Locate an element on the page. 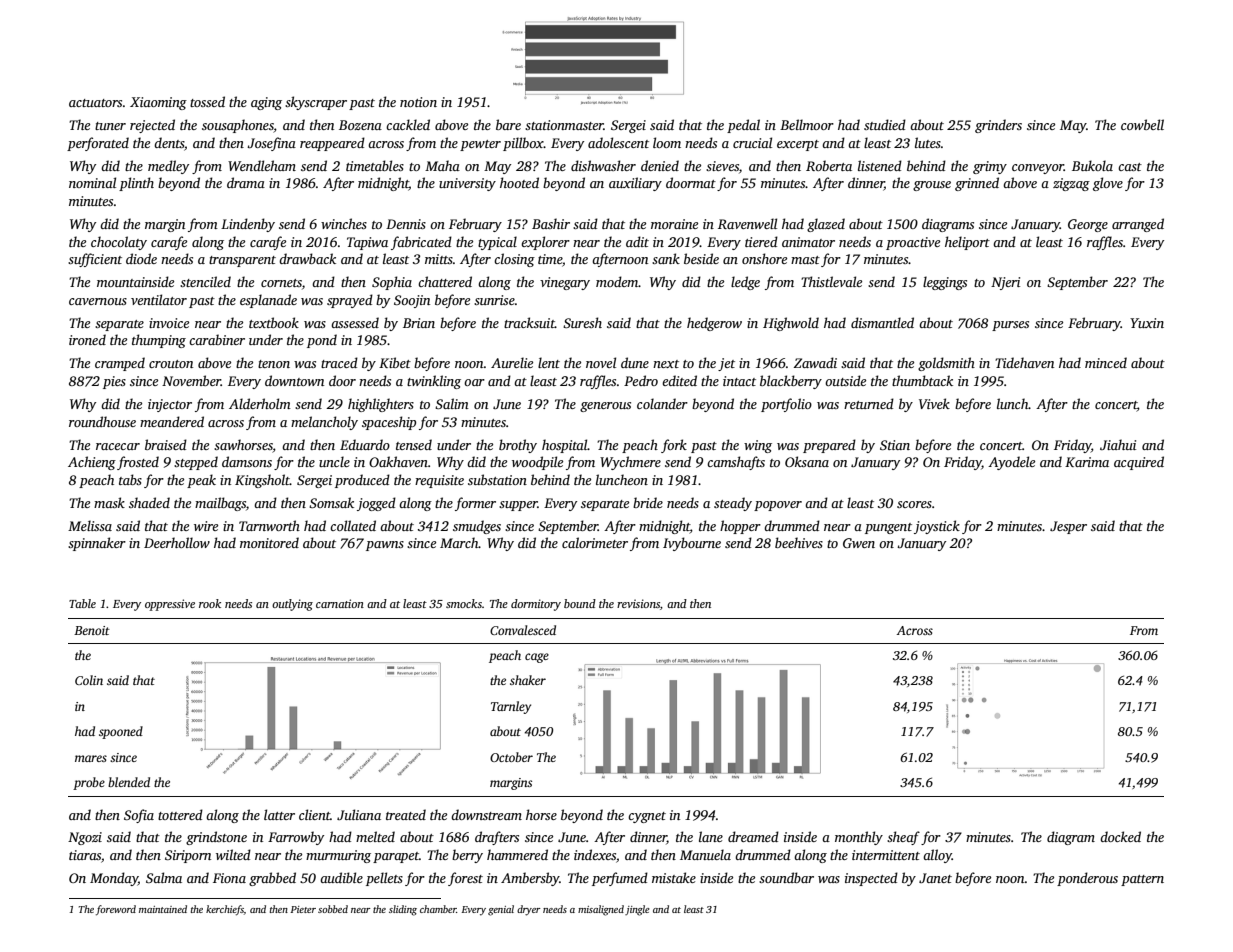 Image resolution: width=1233 pixels, height=952 pixels. Ngozi is located at coordinates (85, 838).
